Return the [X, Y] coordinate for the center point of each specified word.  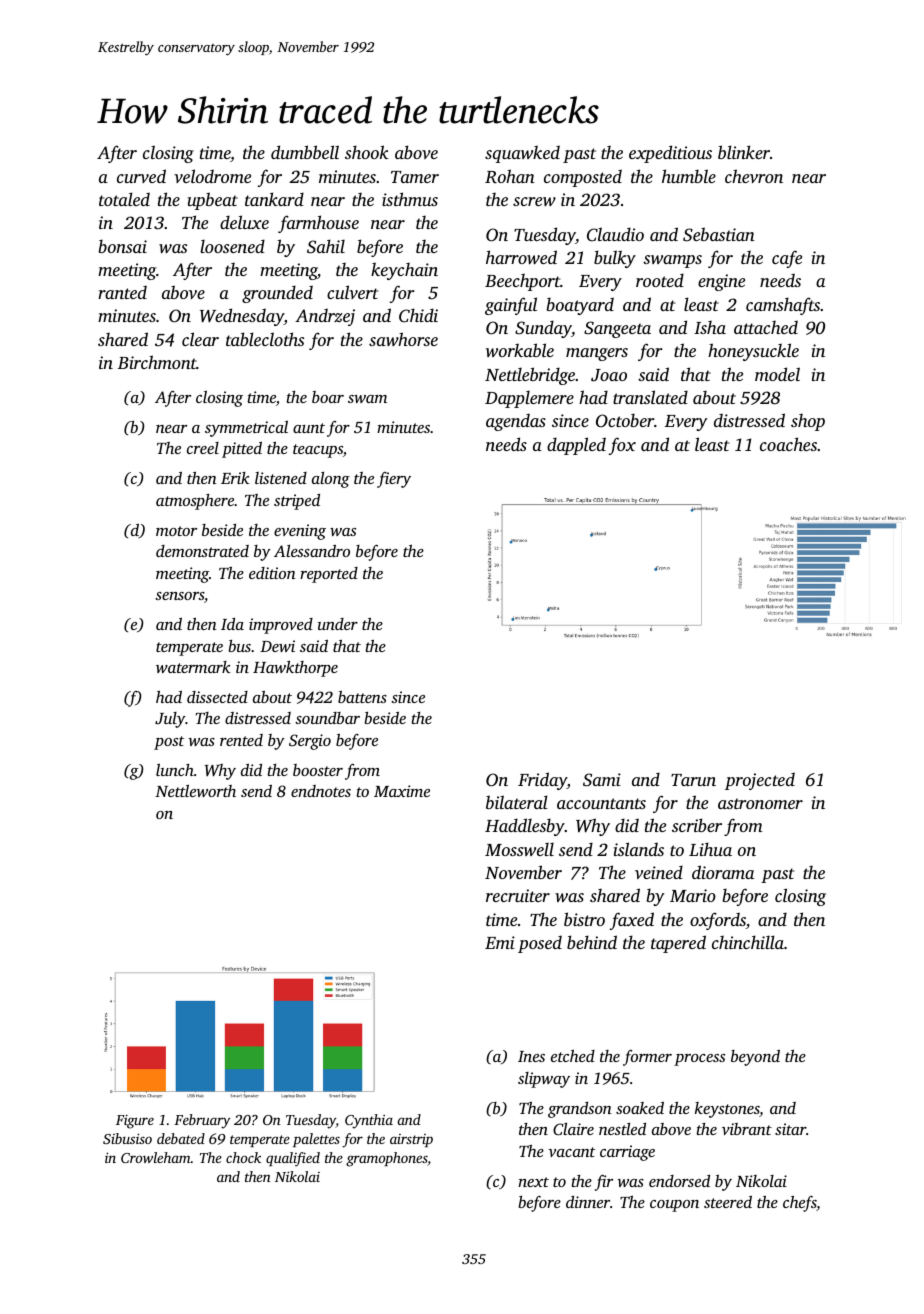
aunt [309, 428]
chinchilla [748, 942]
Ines [531, 1056]
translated [650, 397]
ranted [122, 292]
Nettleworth [195, 791]
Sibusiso [127, 1138]
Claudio [615, 234]
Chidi [418, 315]
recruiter [518, 895]
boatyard [580, 306]
